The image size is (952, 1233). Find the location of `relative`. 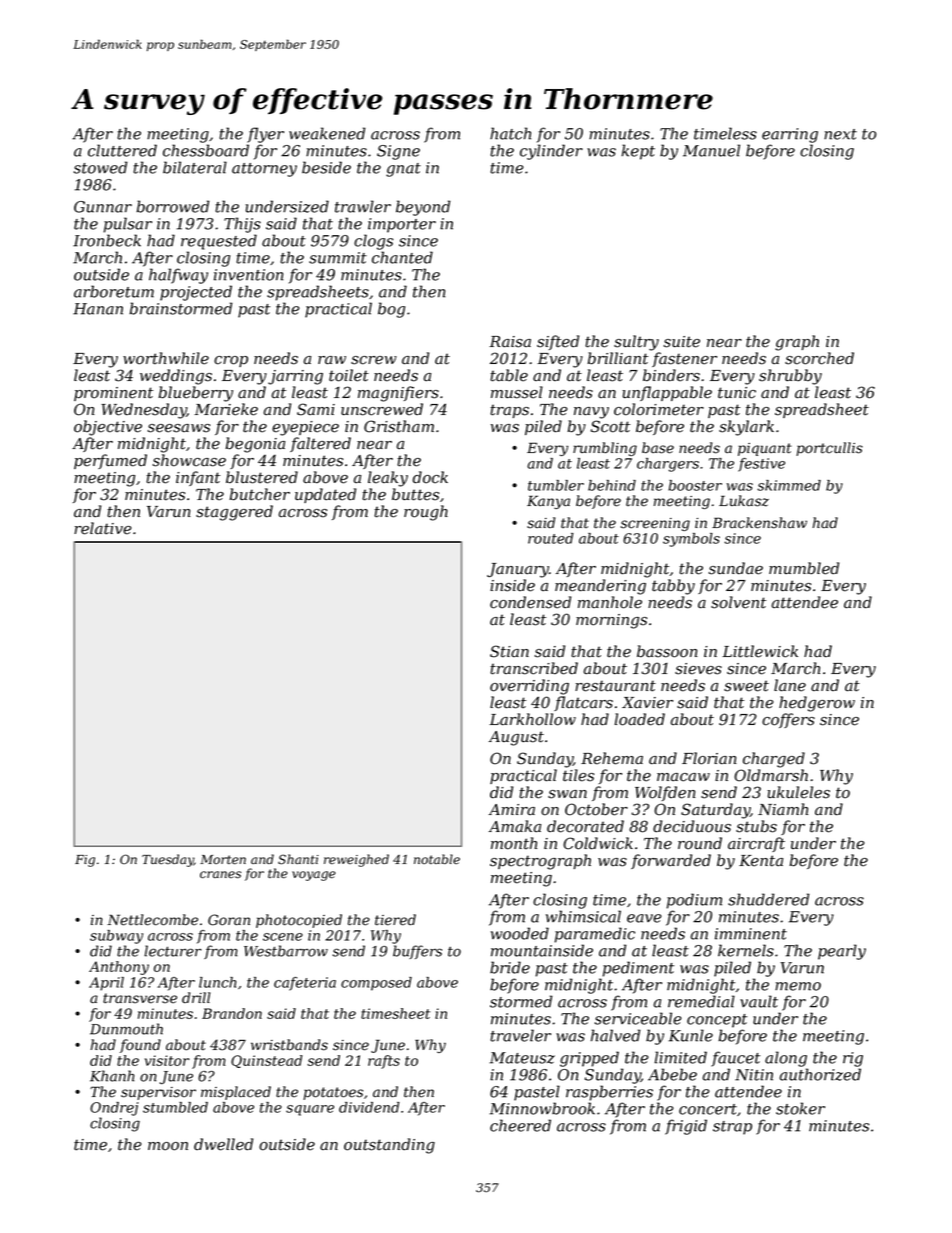

relative is located at coordinates (102, 528).
